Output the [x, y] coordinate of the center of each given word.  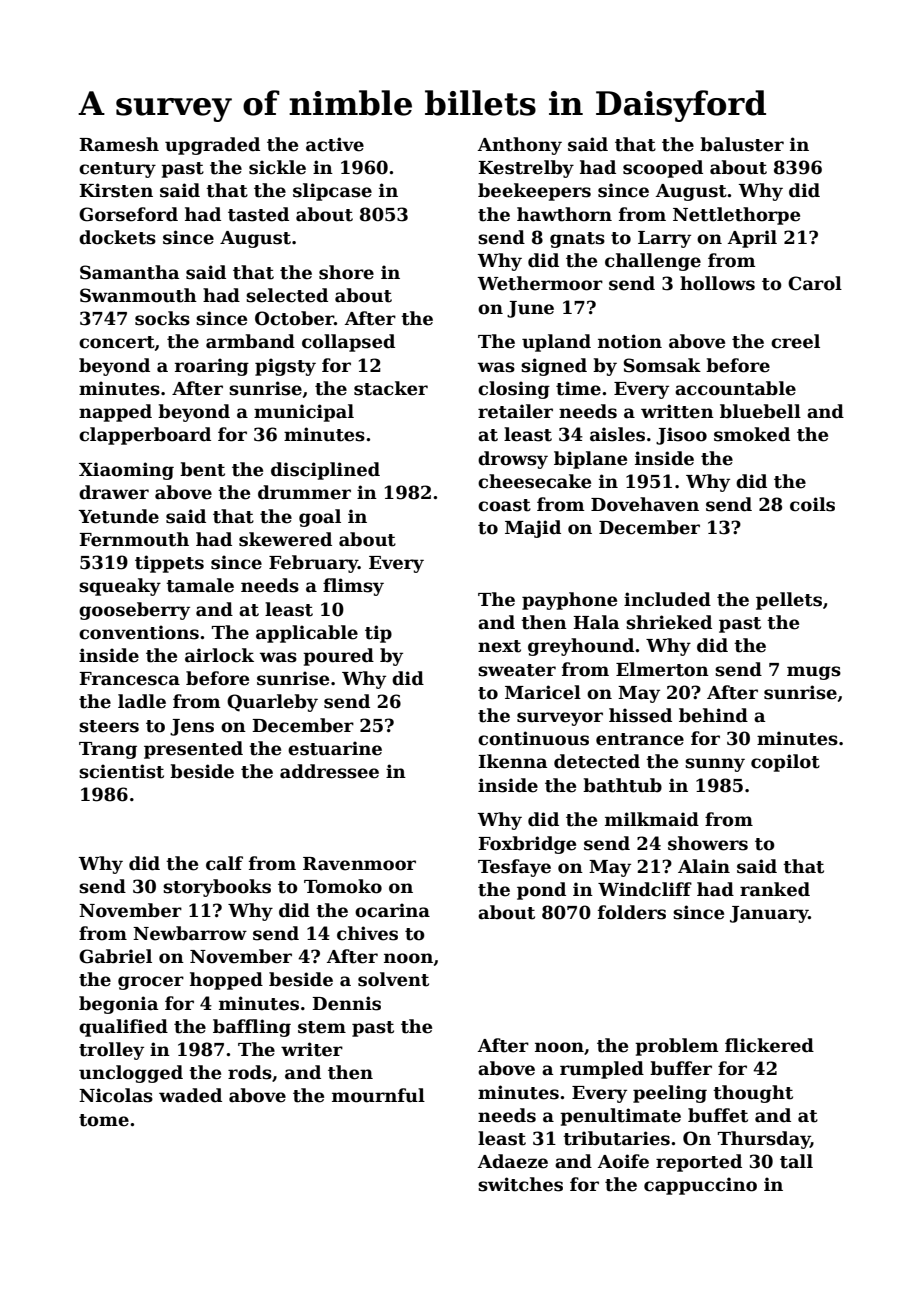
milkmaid [652, 819]
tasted [258, 214]
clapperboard [145, 436]
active [335, 144]
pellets [789, 601]
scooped [663, 169]
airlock [219, 655]
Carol [815, 283]
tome [104, 1120]
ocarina [392, 910]
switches [520, 1184]
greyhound [581, 647]
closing [514, 390]
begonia [119, 1005]
